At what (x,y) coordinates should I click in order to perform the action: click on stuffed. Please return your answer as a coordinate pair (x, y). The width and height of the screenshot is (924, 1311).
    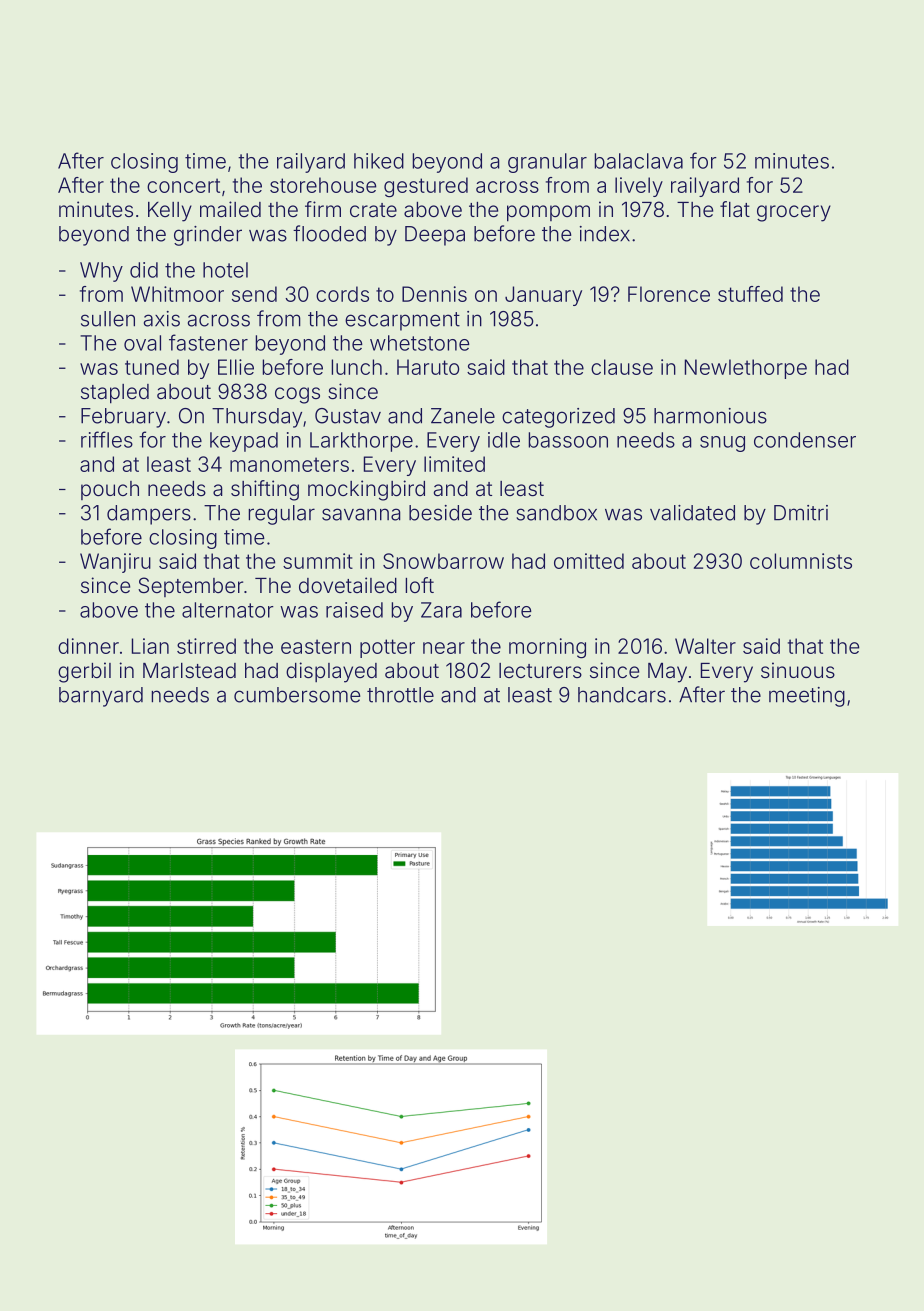
    Looking at the image, I should click on (750, 294).
